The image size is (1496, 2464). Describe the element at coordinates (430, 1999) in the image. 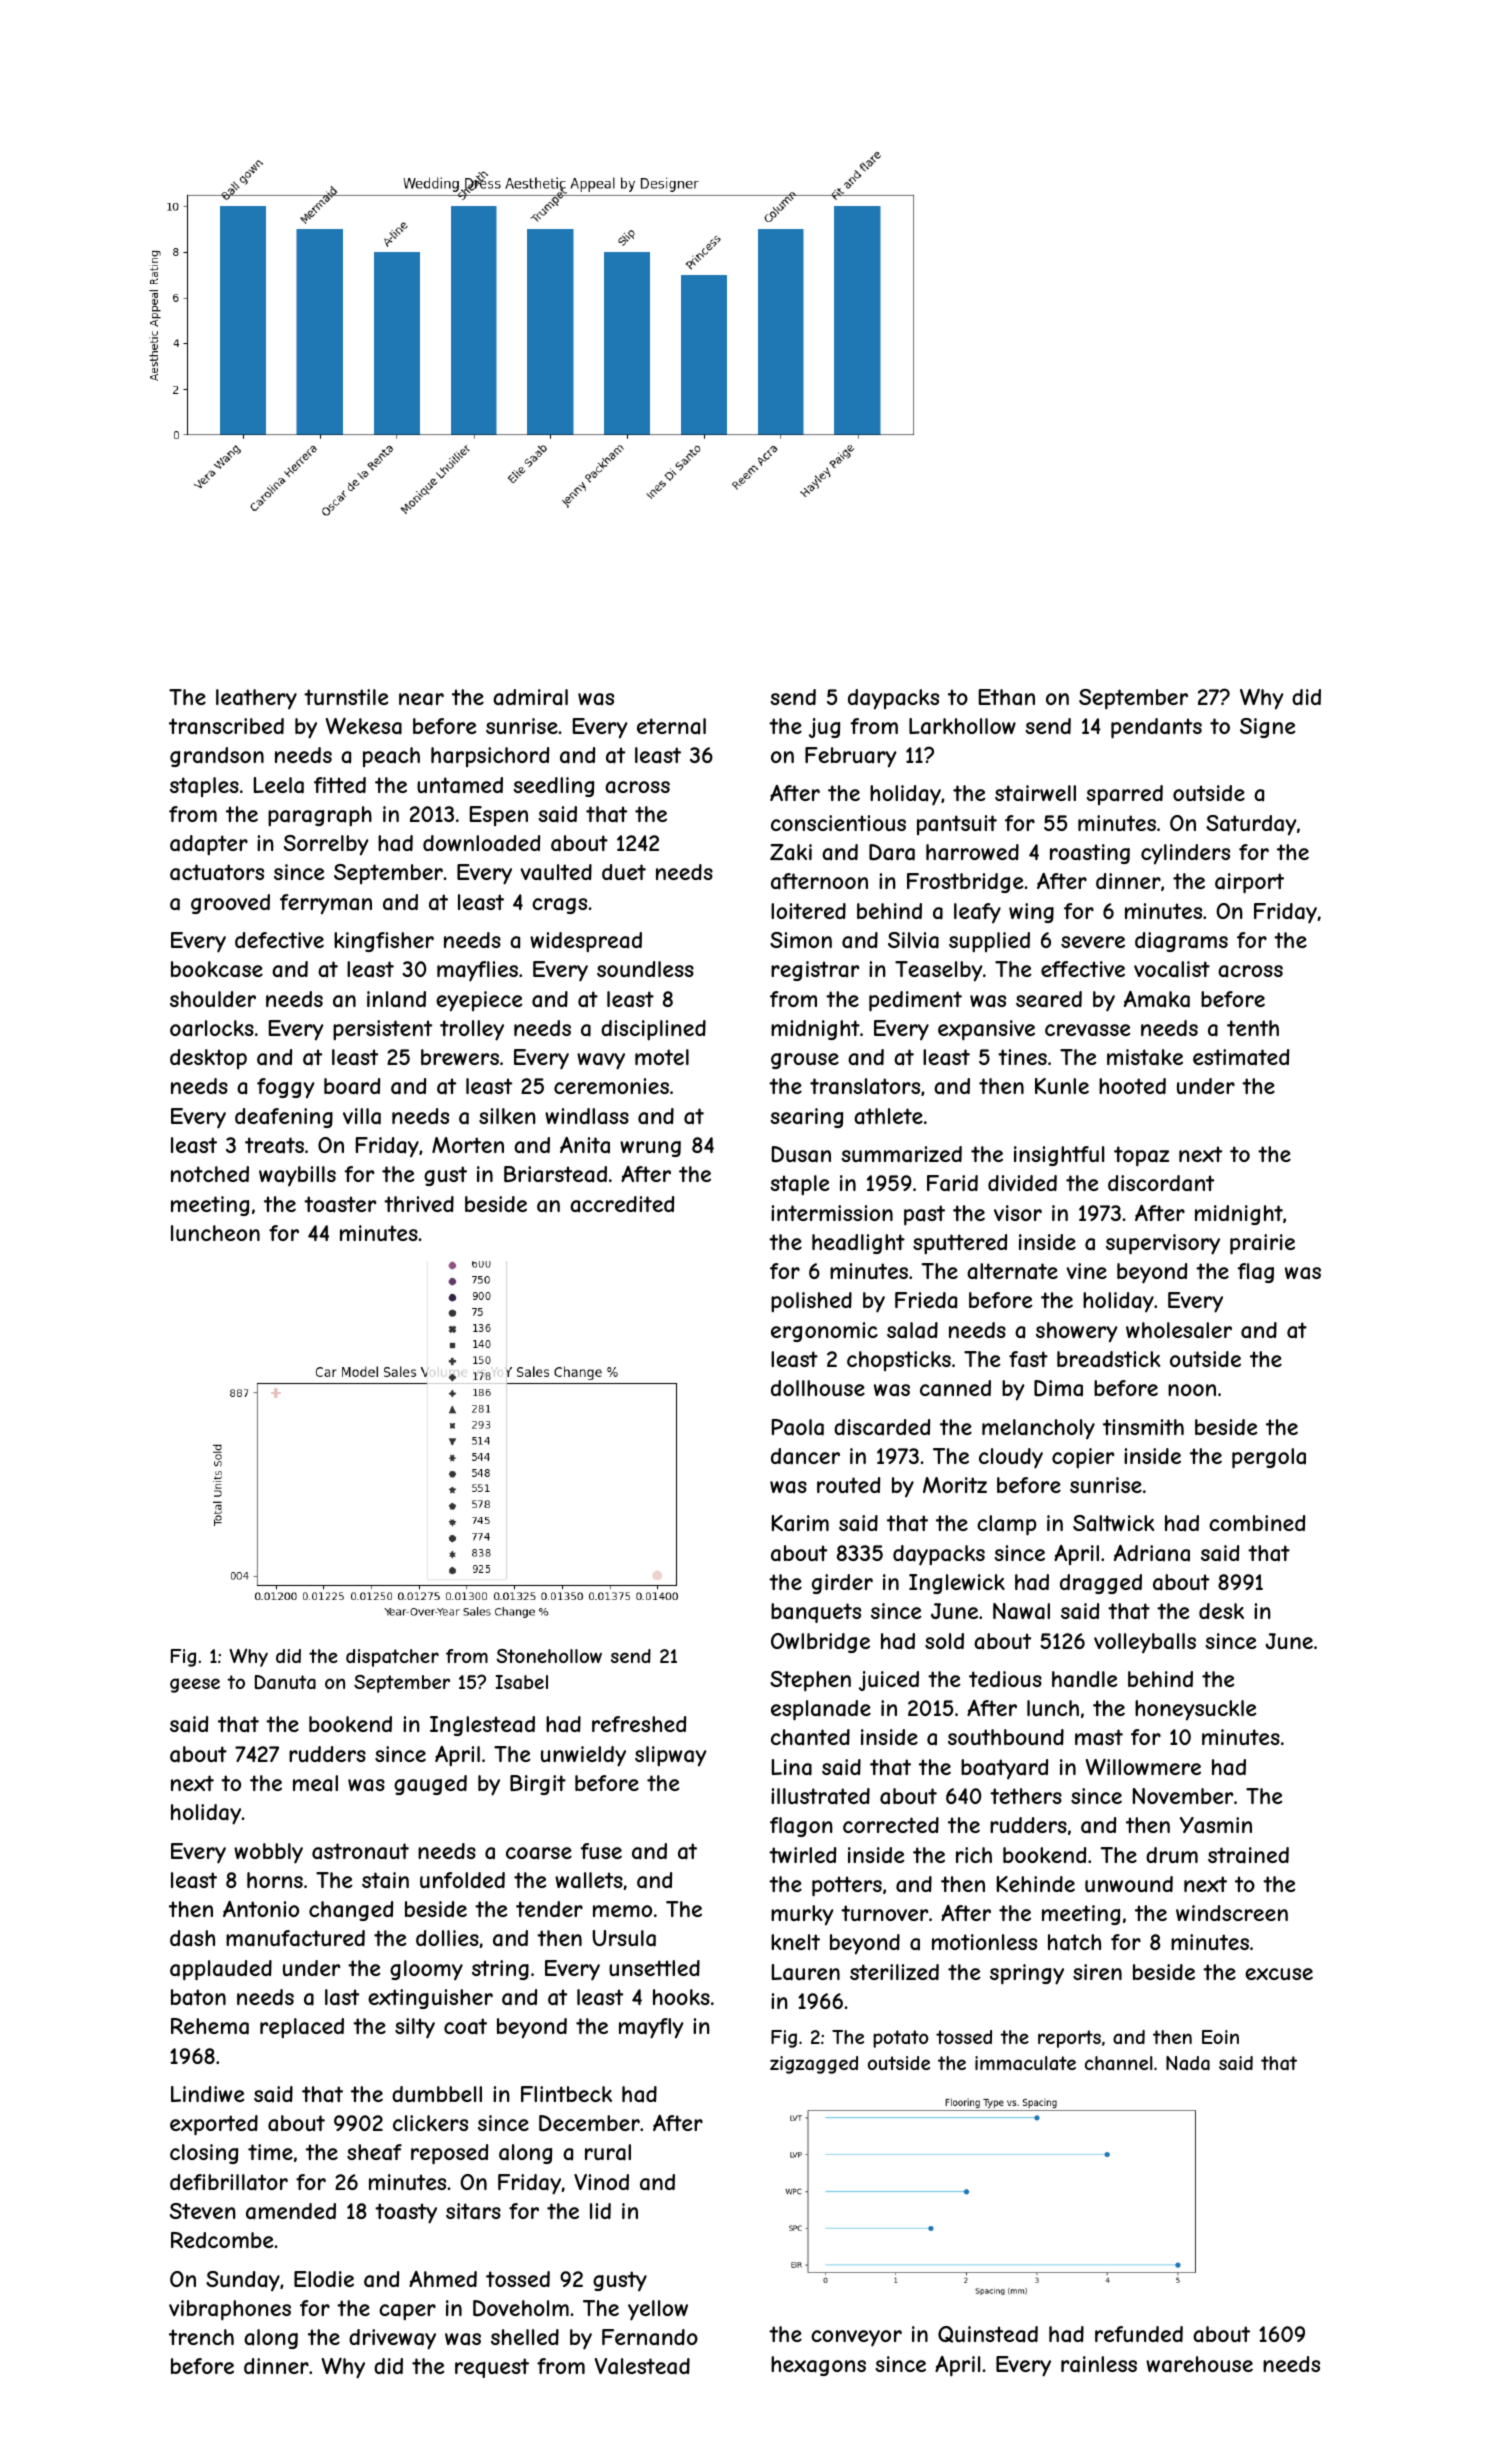

I see `extinguisher` at that location.
